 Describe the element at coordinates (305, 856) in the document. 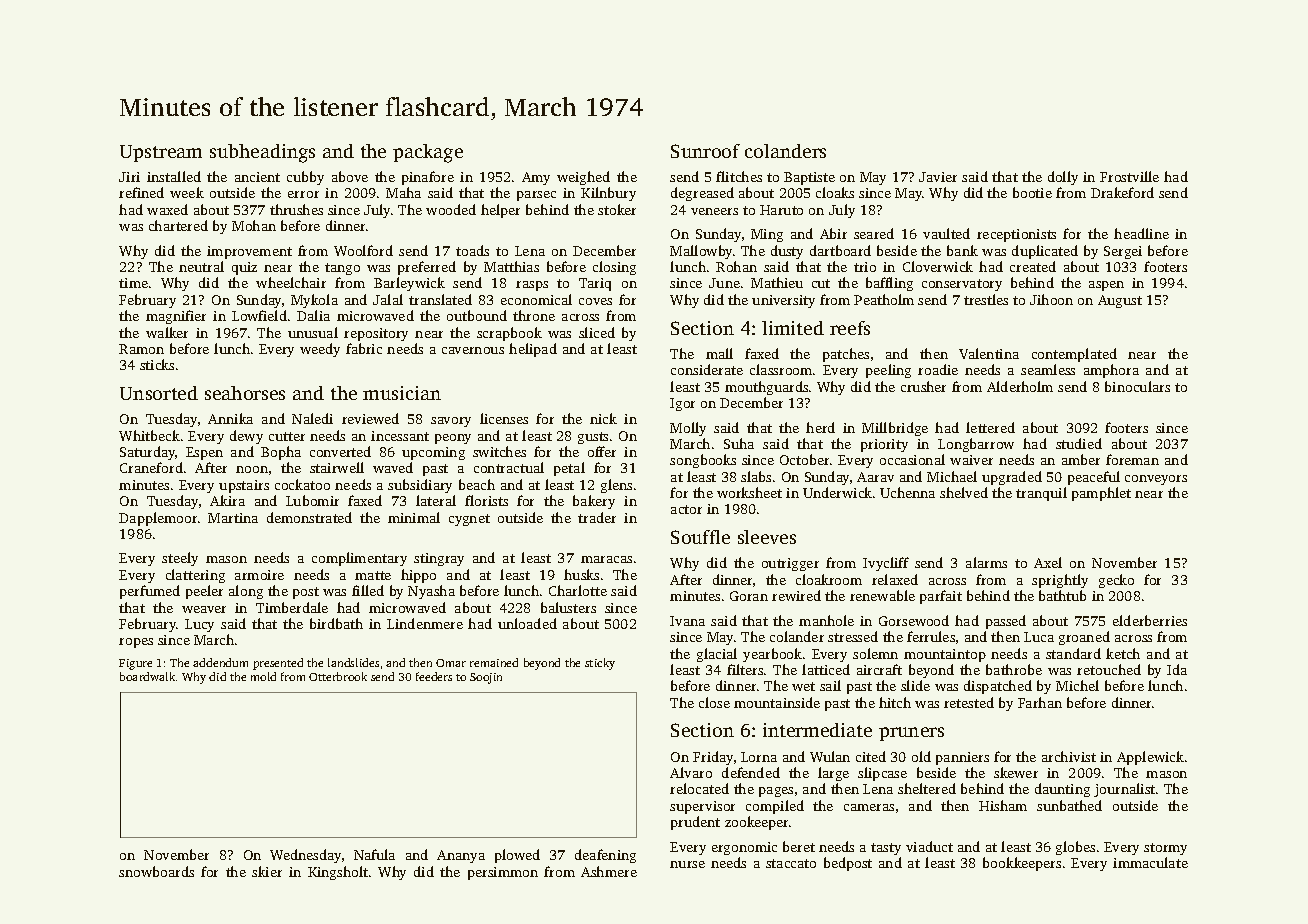

I see `Wednesday` at that location.
